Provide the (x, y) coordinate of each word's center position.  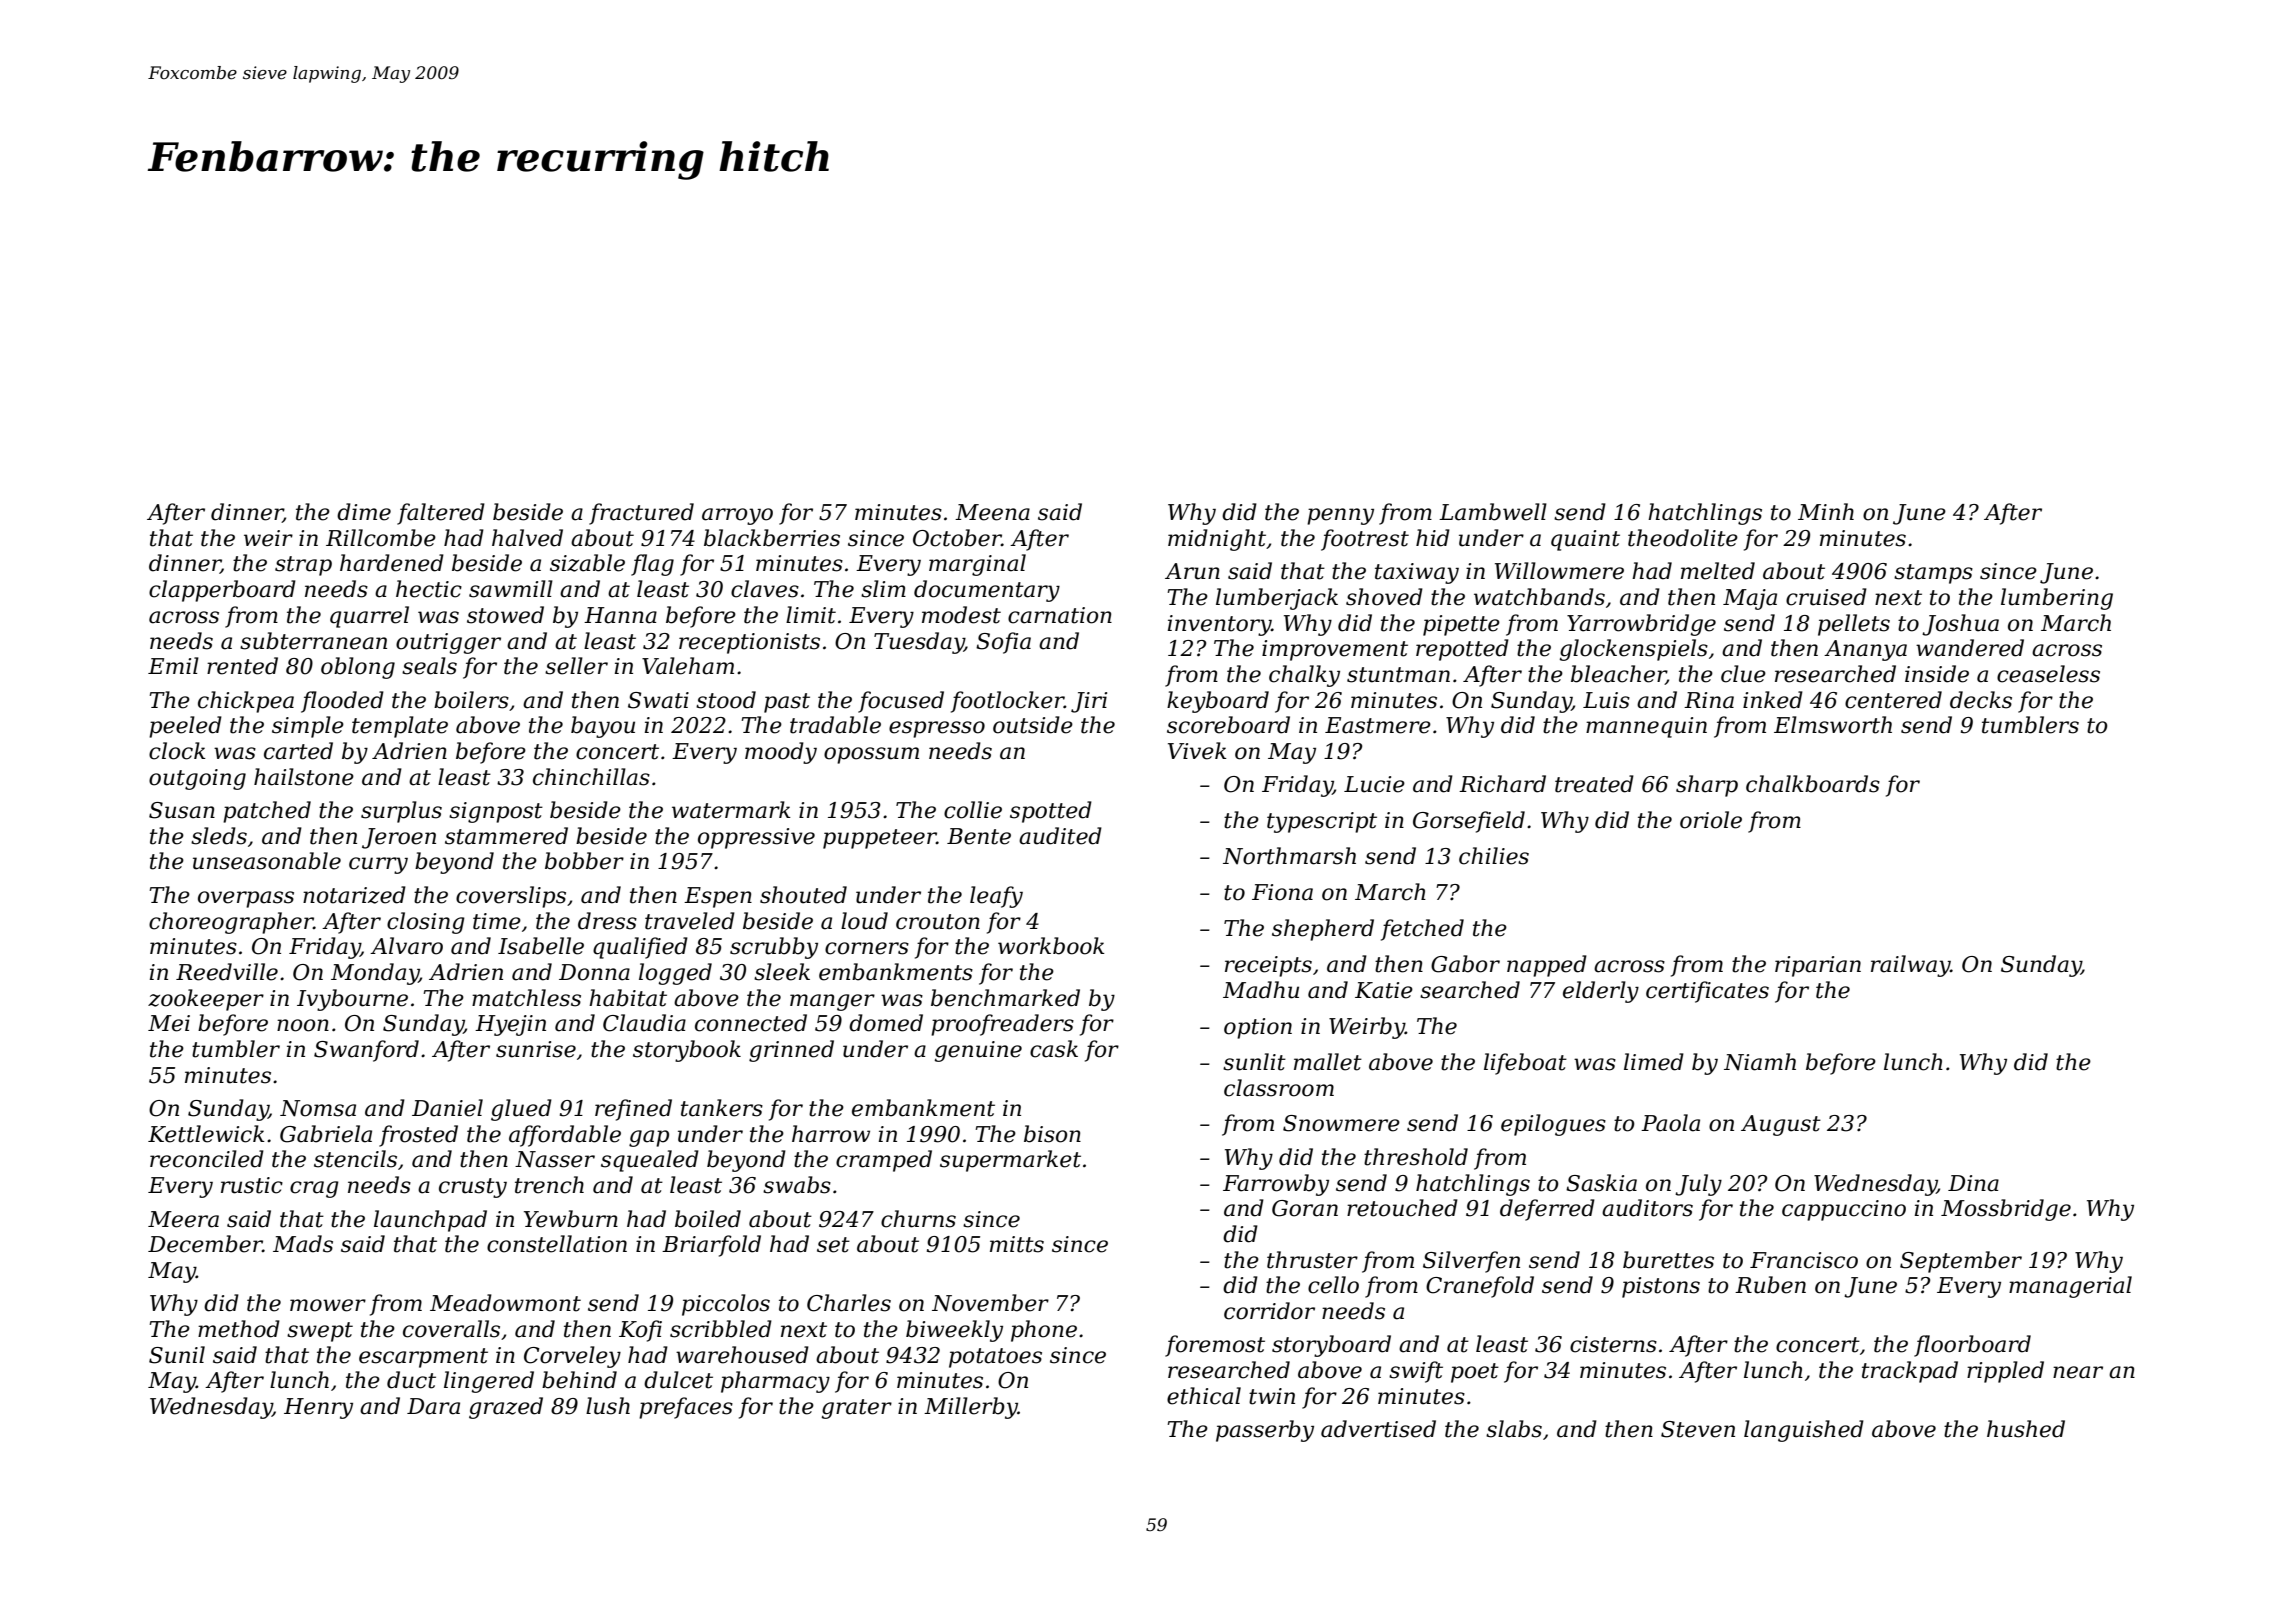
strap (303, 566)
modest (961, 615)
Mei (169, 1023)
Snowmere (1341, 1123)
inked (1773, 700)
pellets (1854, 625)
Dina (1973, 1183)
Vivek (1197, 751)
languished (1804, 1431)
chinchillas (591, 777)
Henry (318, 1408)
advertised (1378, 1429)
